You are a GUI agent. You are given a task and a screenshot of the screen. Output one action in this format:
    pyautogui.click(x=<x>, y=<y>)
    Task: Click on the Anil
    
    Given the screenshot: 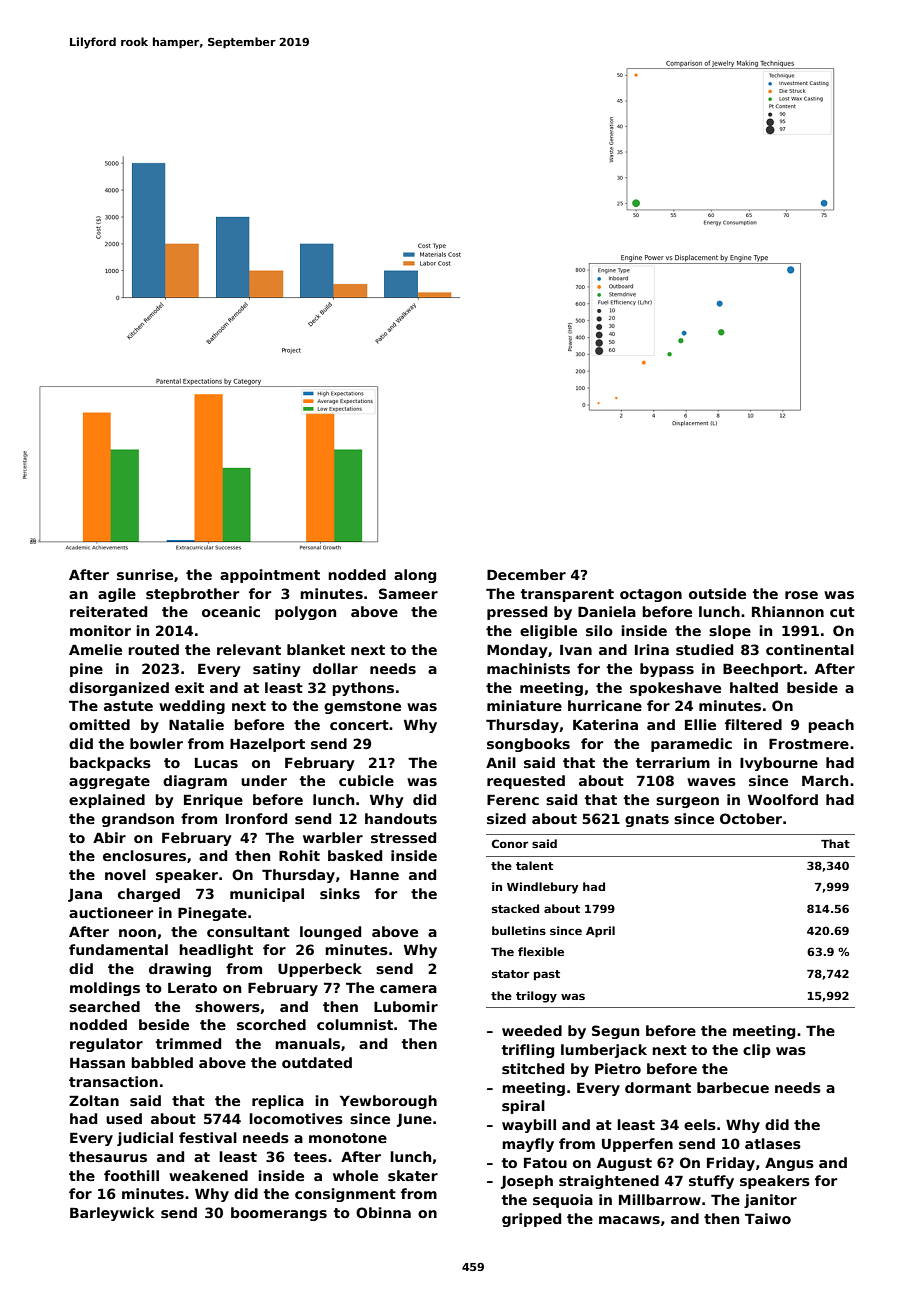 What is the action you would take?
    pyautogui.click(x=501, y=762)
